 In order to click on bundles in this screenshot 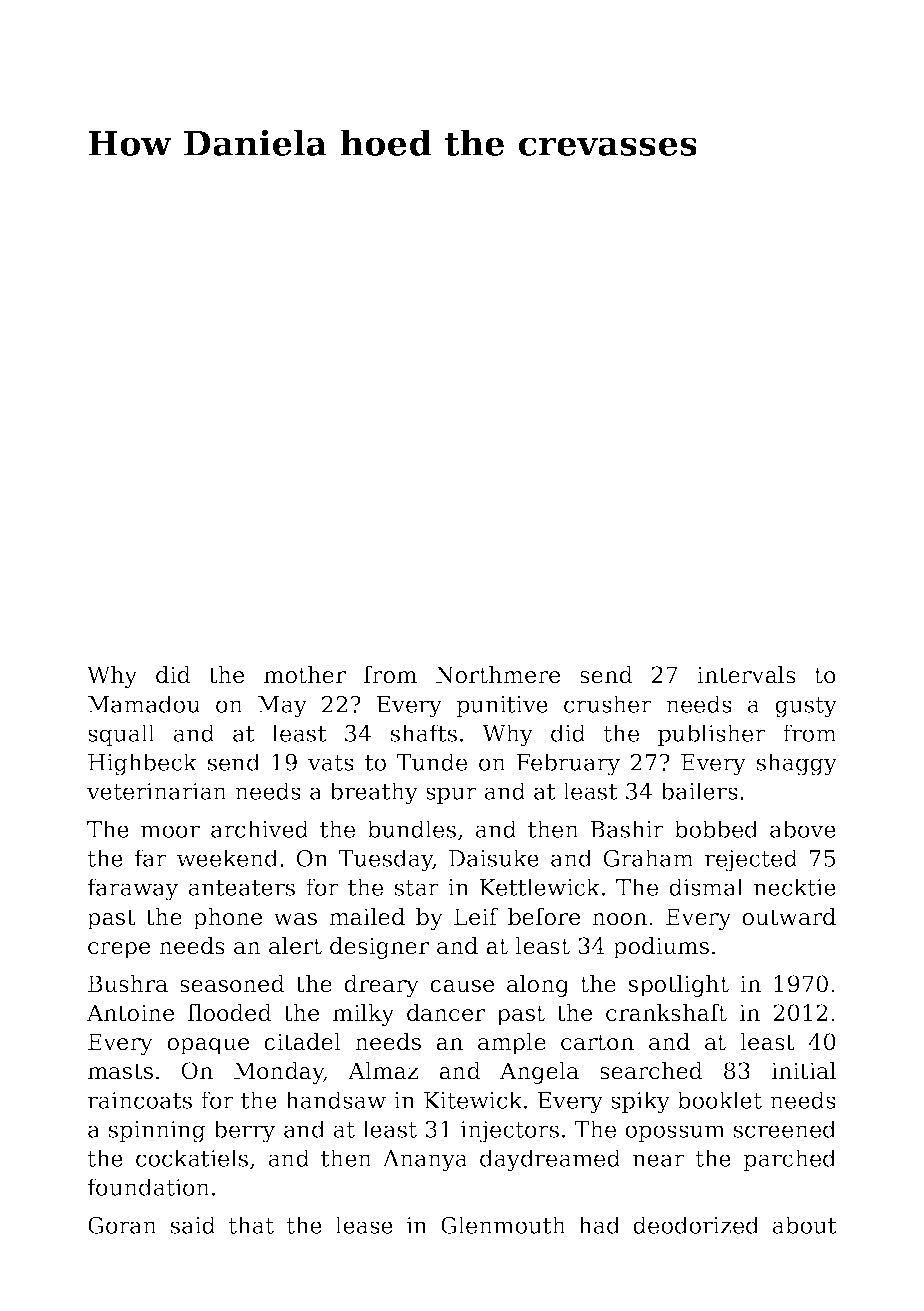, I will do `click(411, 829)`.
